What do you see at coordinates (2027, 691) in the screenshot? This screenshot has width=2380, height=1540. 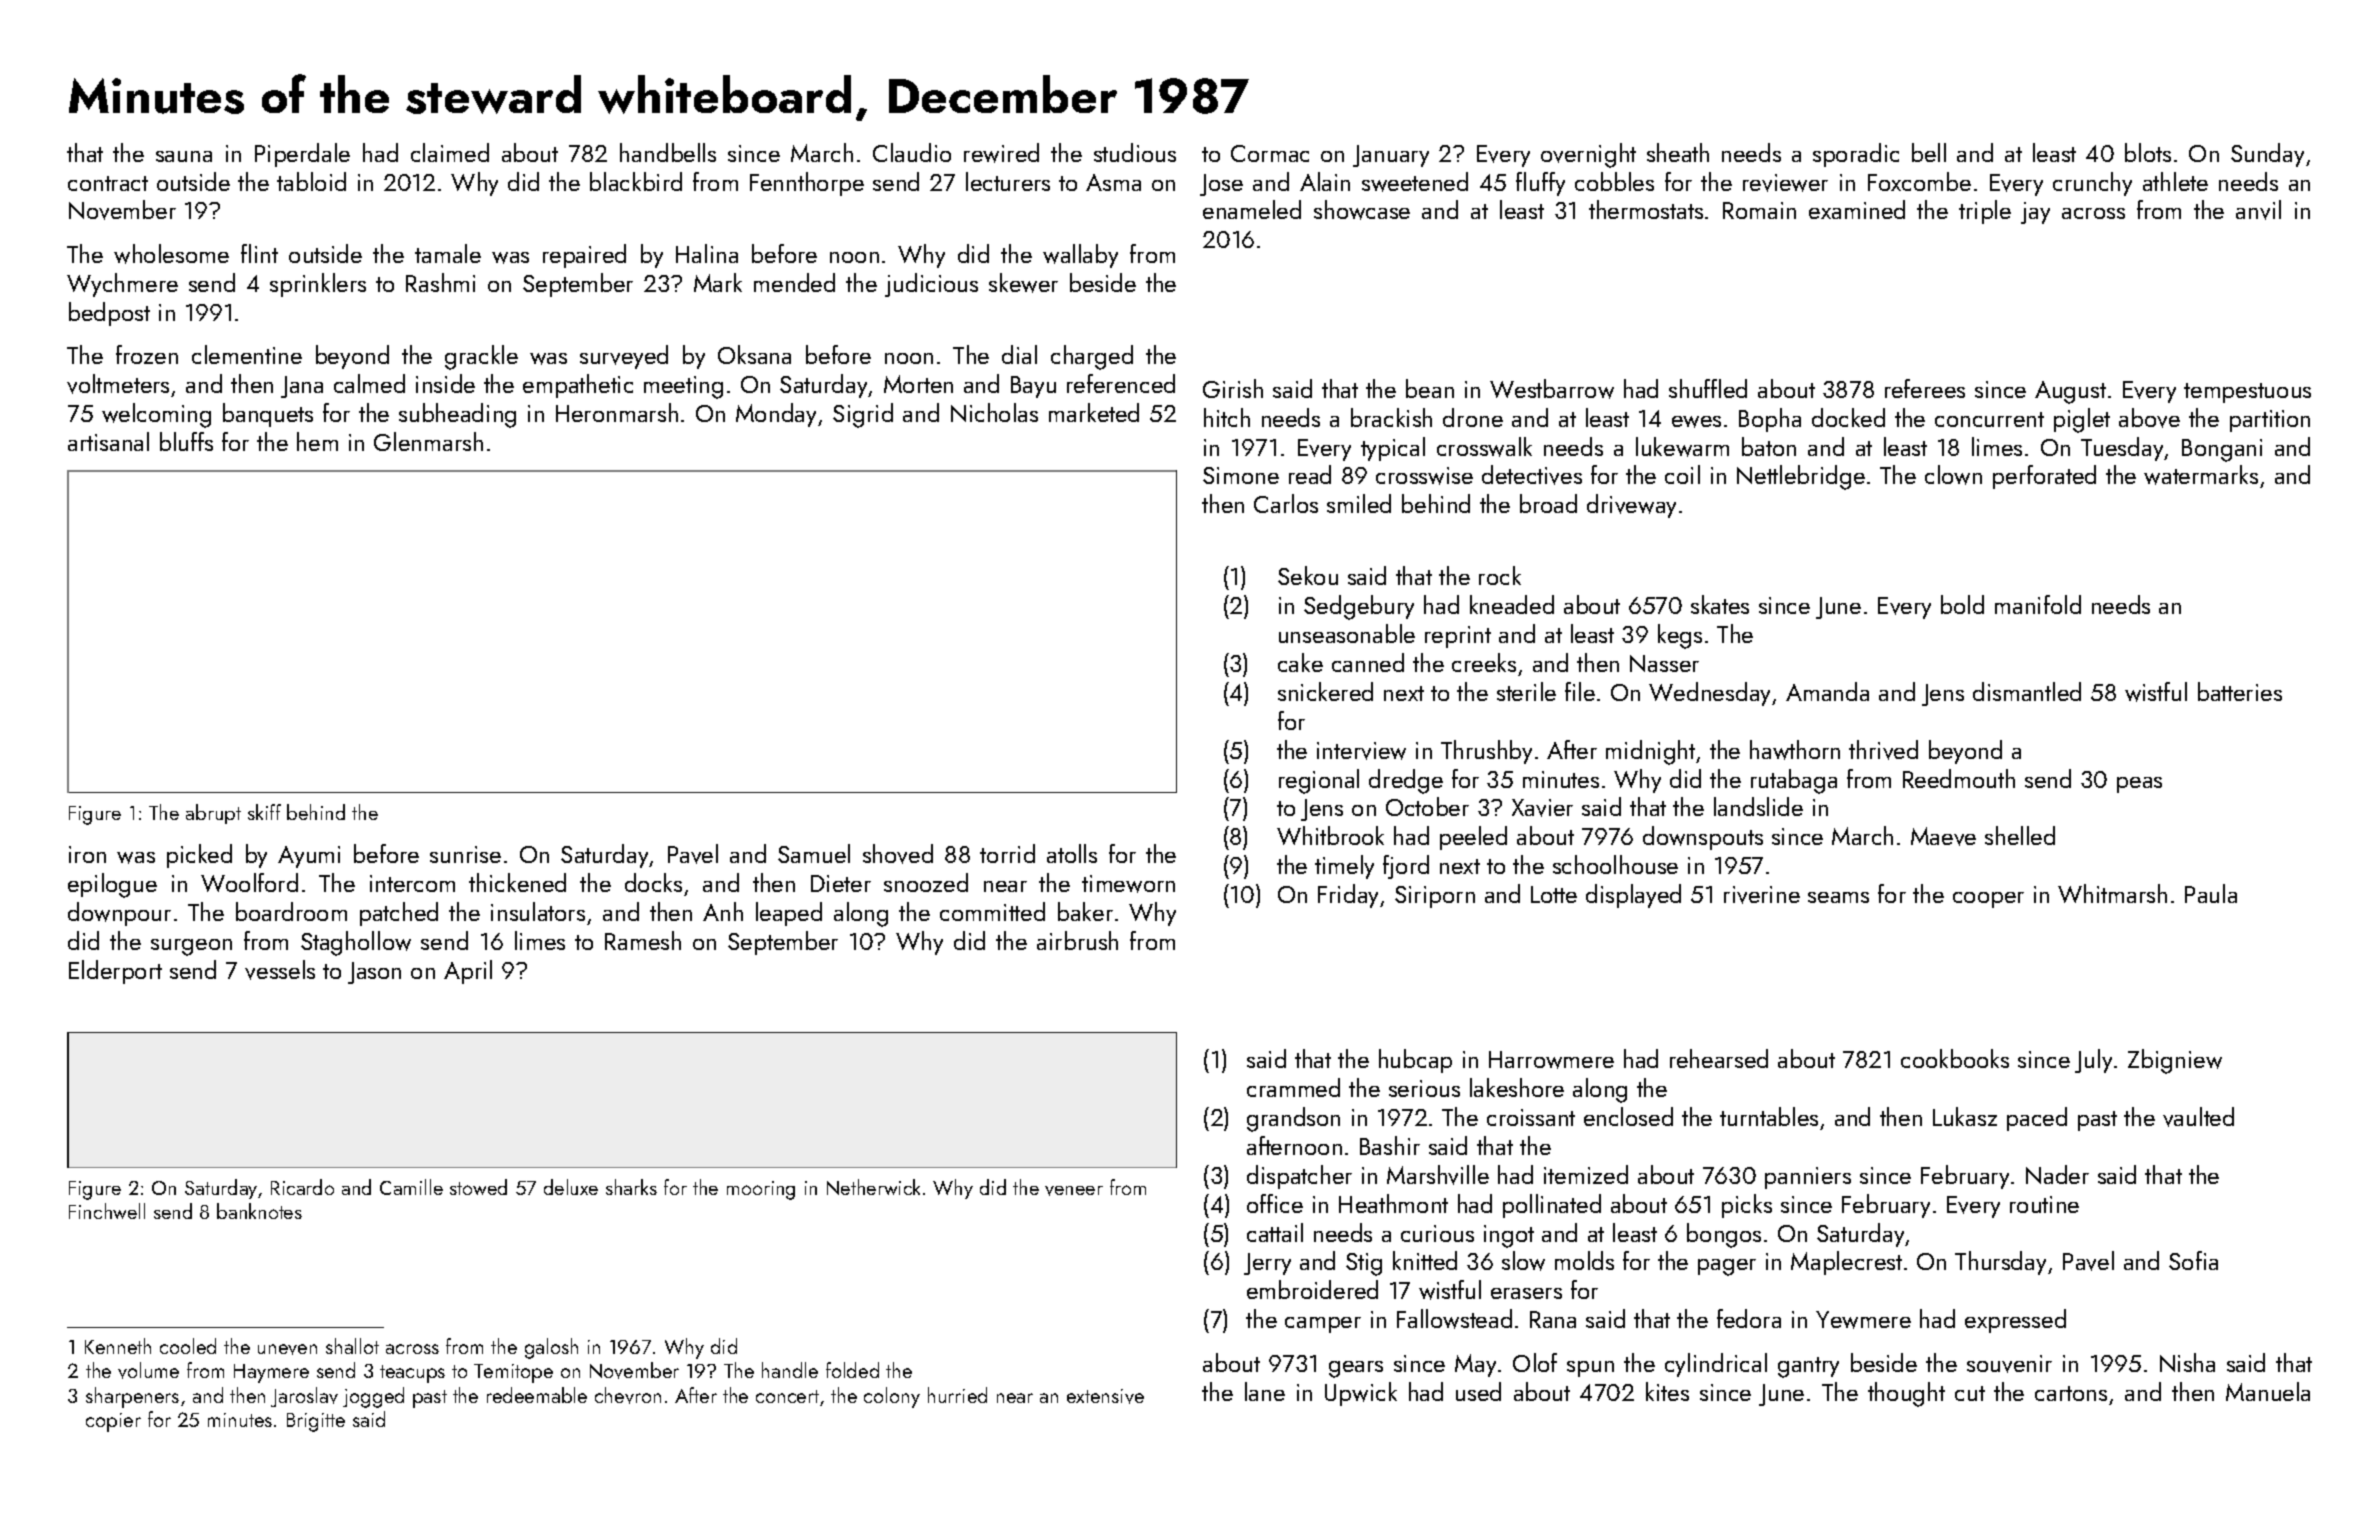 I see `dismantled` at bounding box center [2027, 691].
